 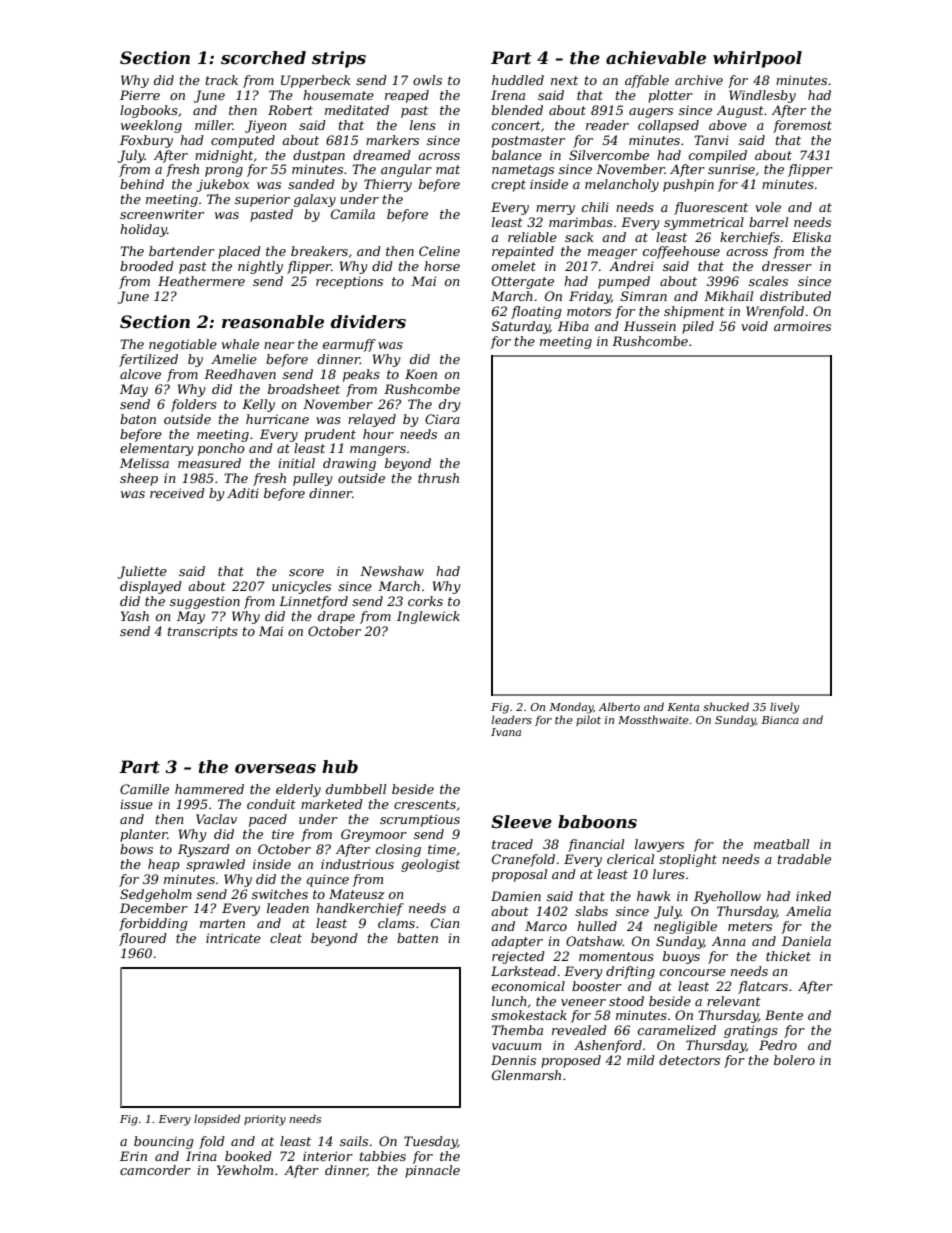 I want to click on stoplight, so click(x=688, y=860).
